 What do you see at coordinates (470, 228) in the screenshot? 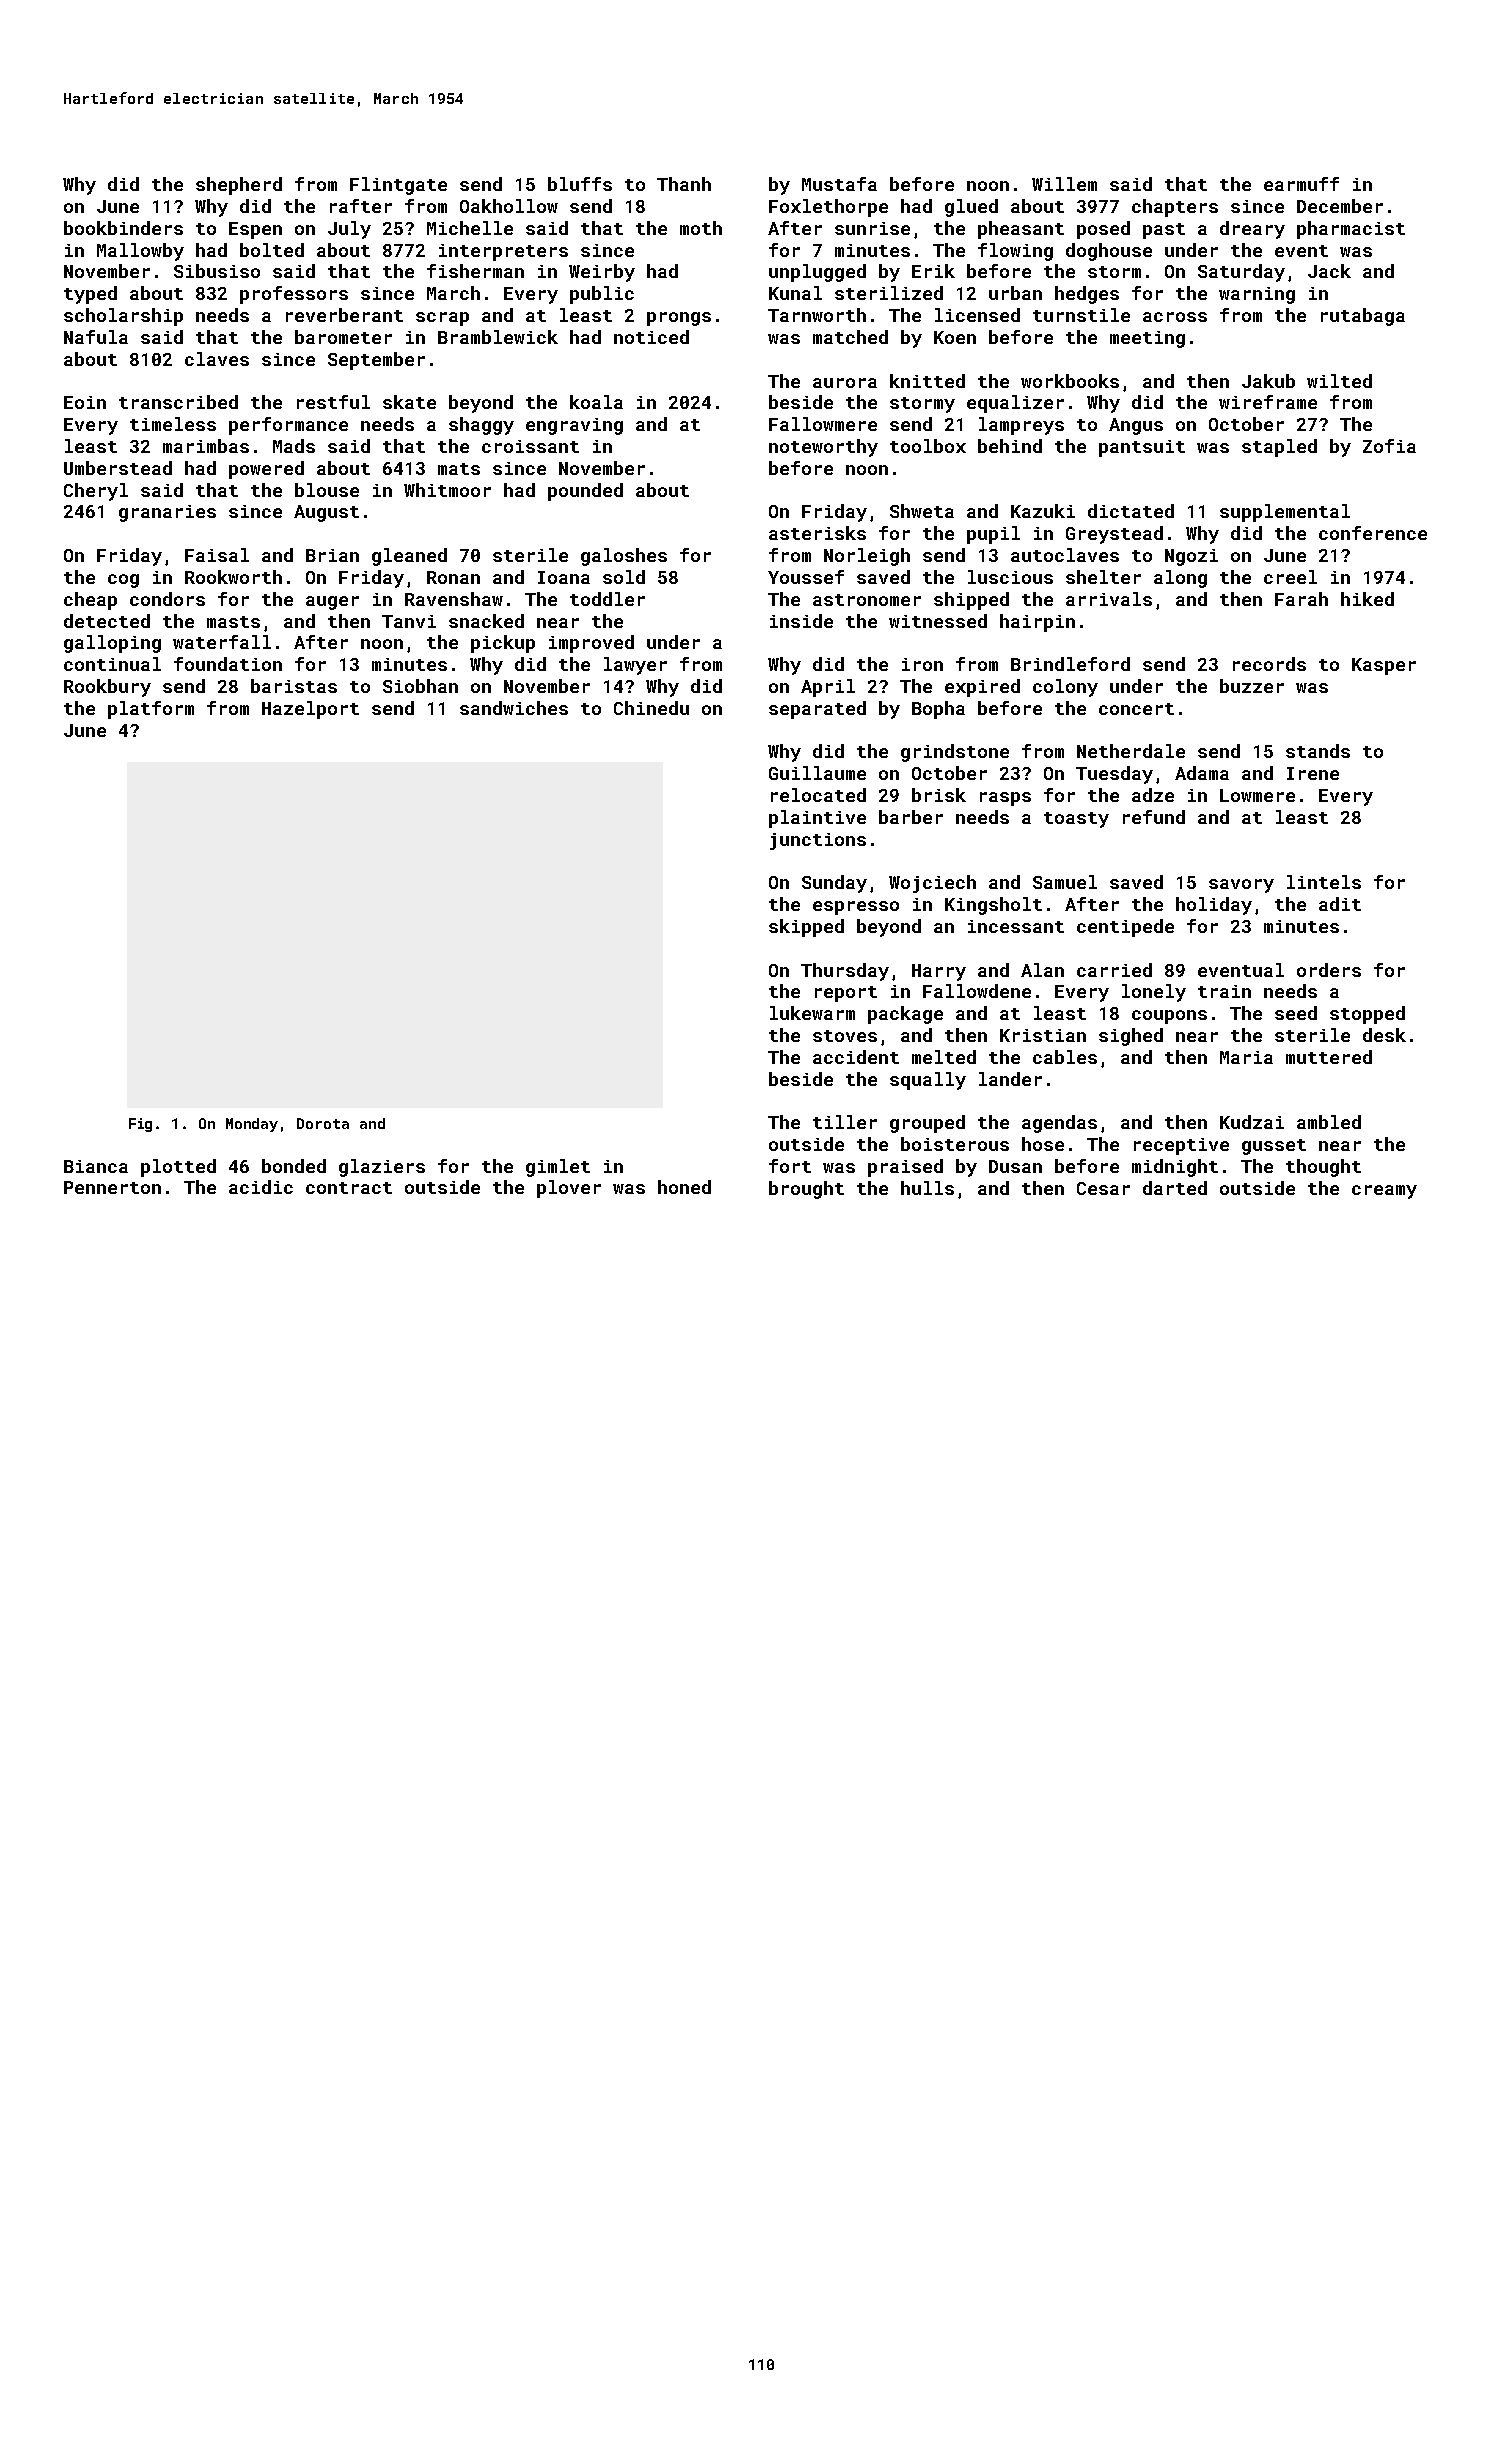
I see `Michelle` at bounding box center [470, 228].
